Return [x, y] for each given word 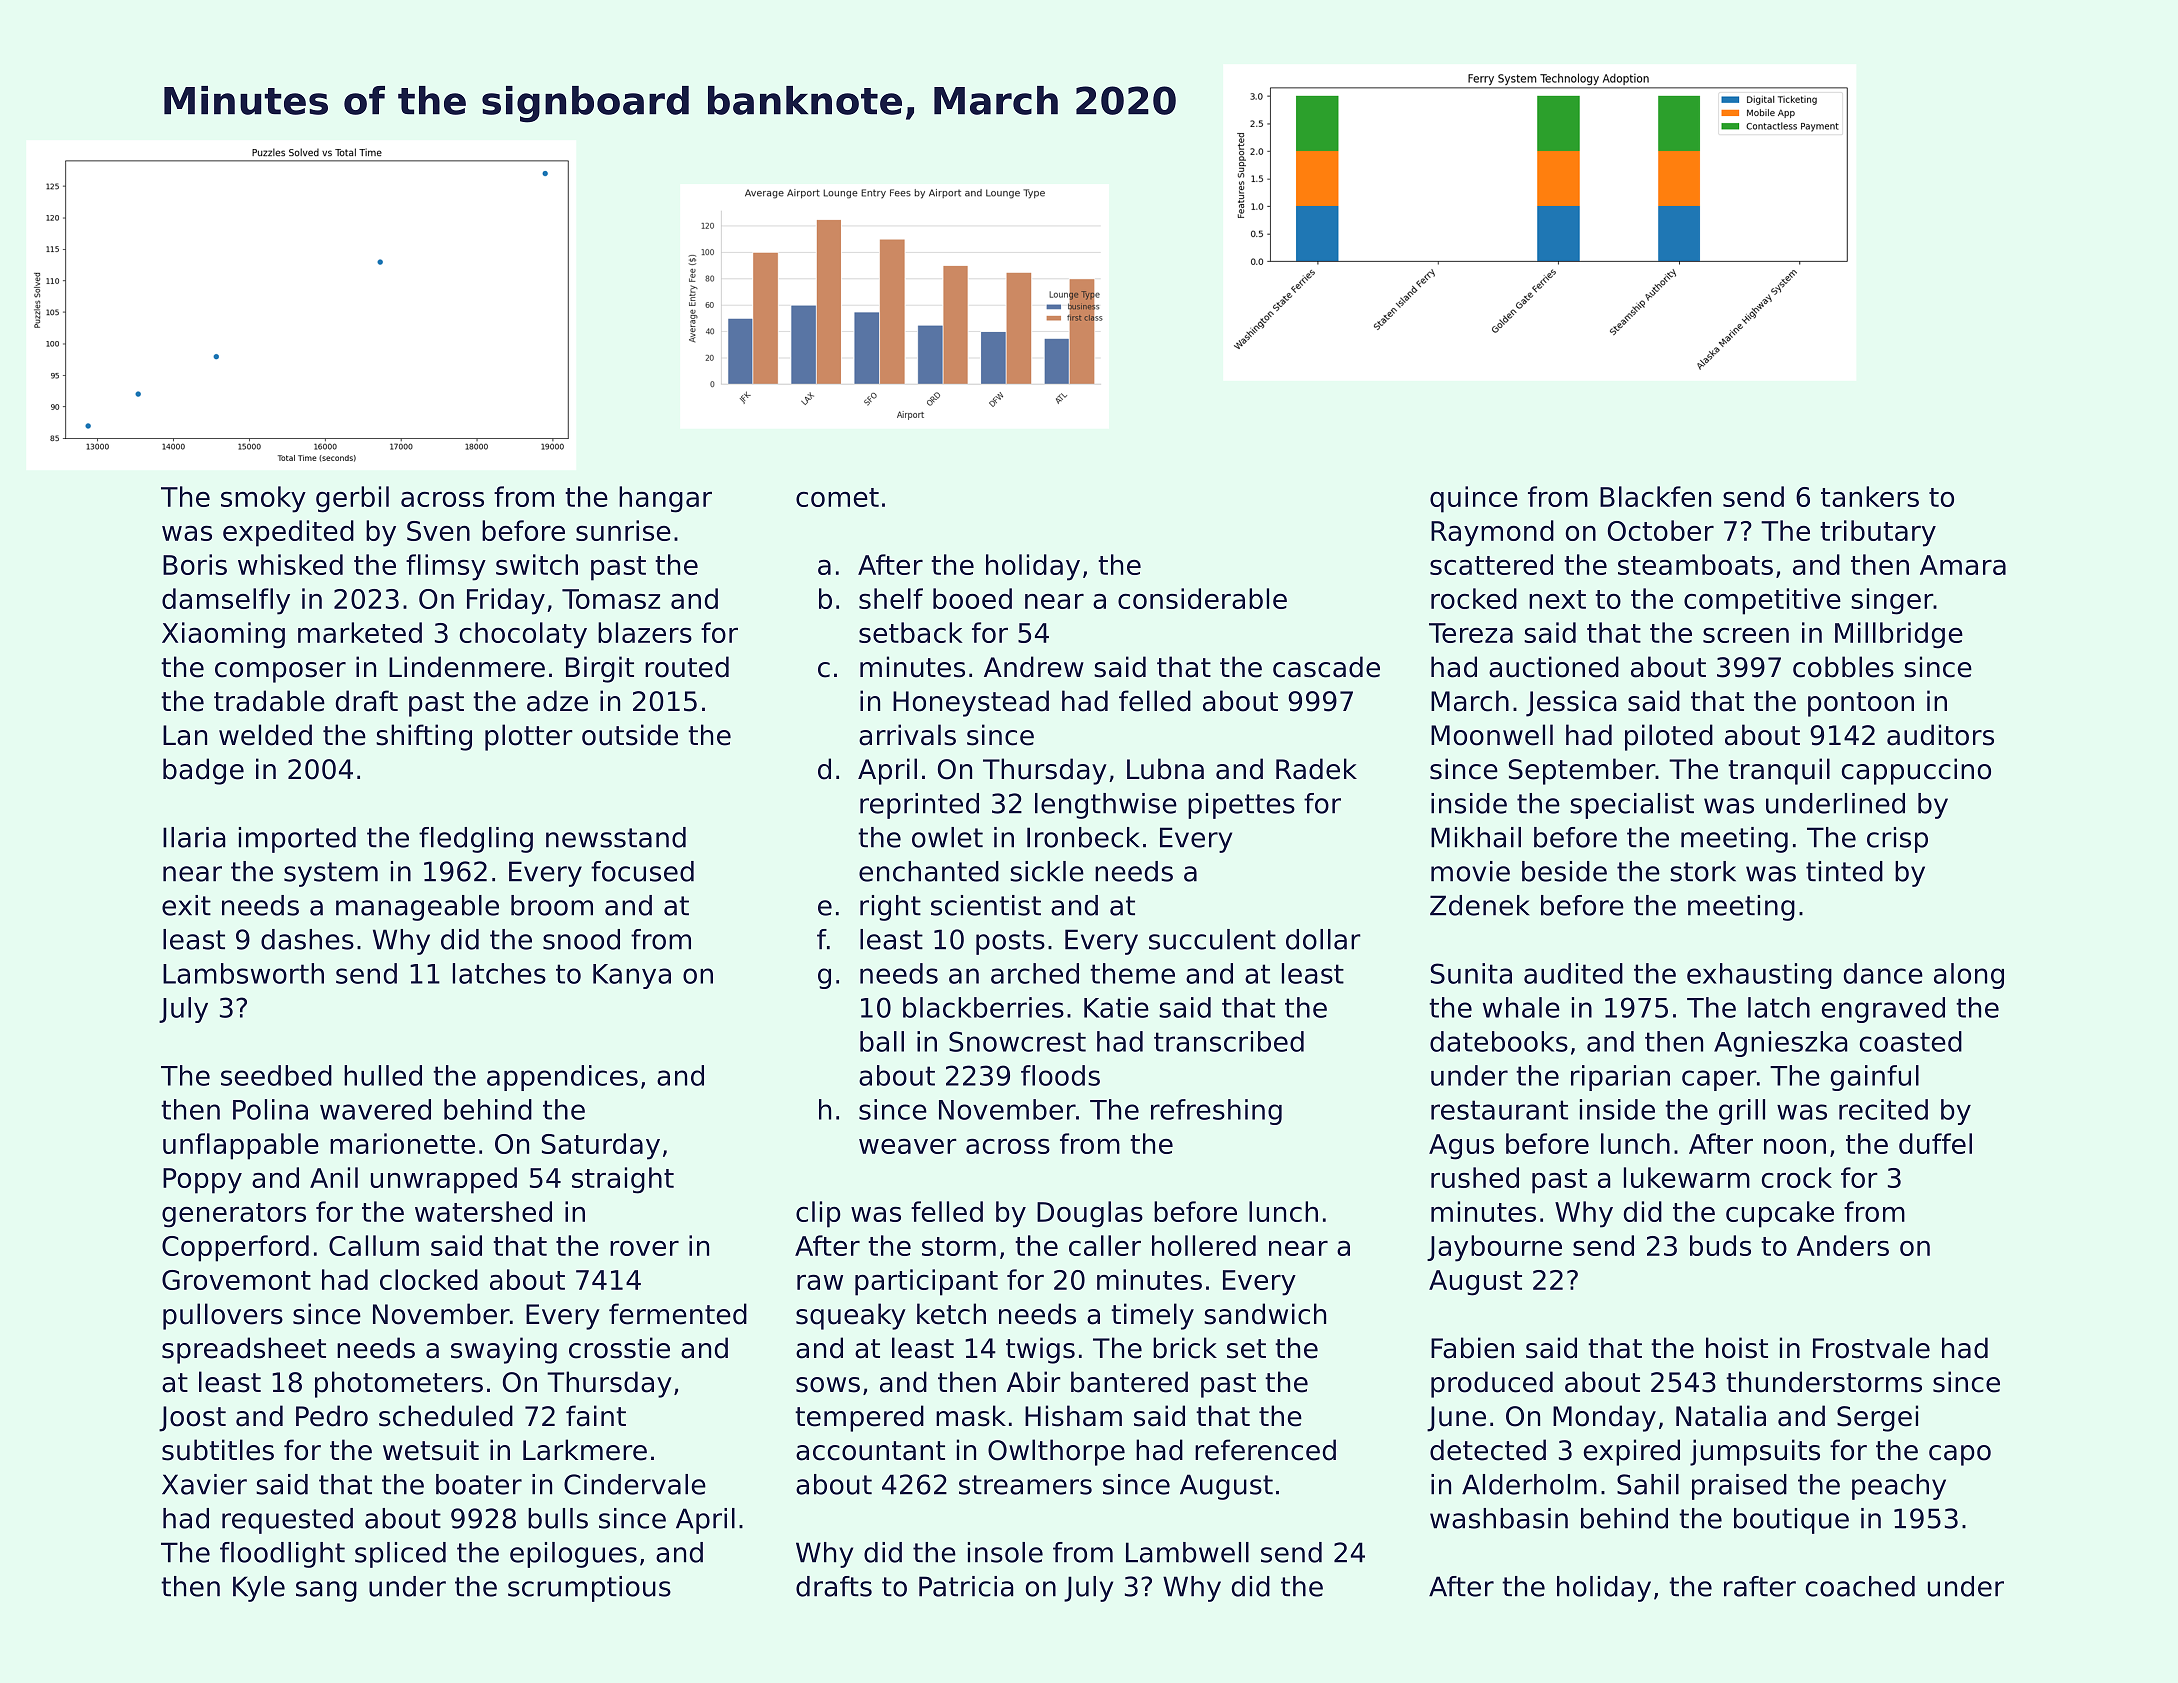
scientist [986, 905]
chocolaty [523, 635]
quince [1474, 499]
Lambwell [1187, 1552]
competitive [1762, 601]
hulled [383, 1075]
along [1969, 976]
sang [326, 1591]
